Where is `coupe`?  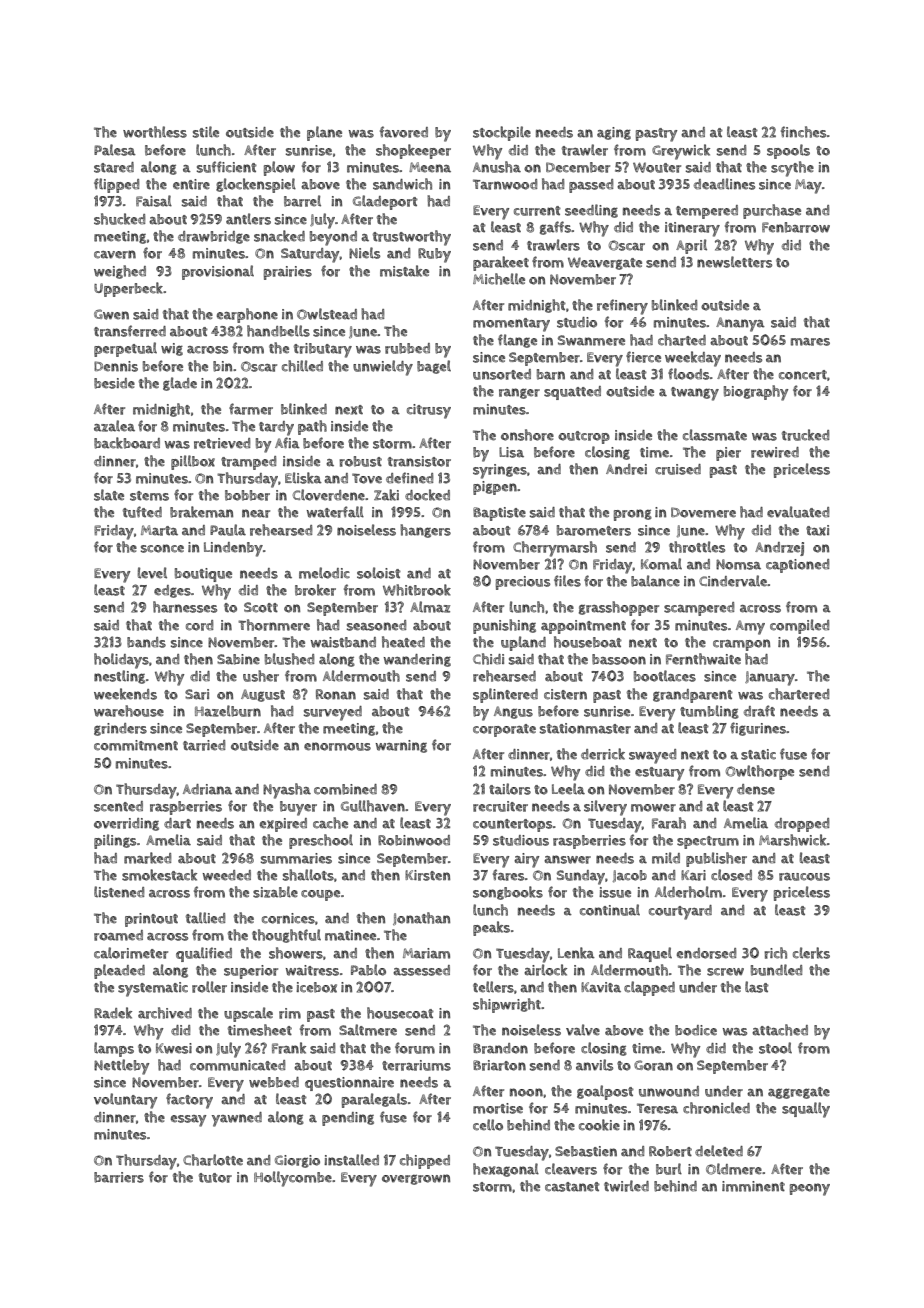 coupe is located at coordinates (320, 895).
